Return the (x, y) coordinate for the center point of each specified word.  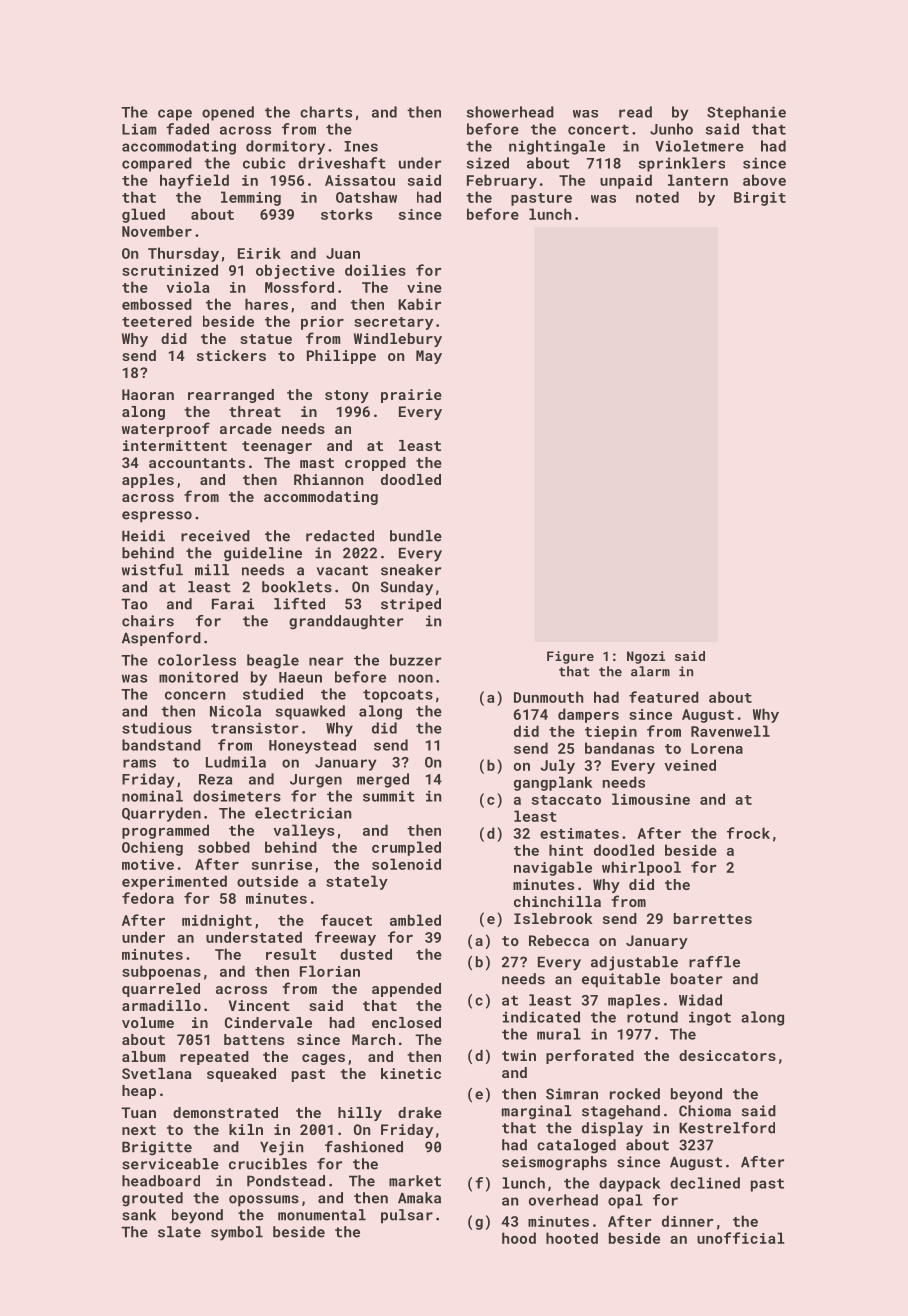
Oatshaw (366, 197)
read (635, 112)
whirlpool (641, 868)
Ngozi (646, 657)
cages (323, 1059)
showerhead (510, 112)
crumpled (406, 848)
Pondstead (286, 1181)
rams (139, 763)
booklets (297, 587)
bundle (416, 536)
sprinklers (682, 164)
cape (175, 115)
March (373, 1039)
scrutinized (170, 270)
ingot (710, 1018)
